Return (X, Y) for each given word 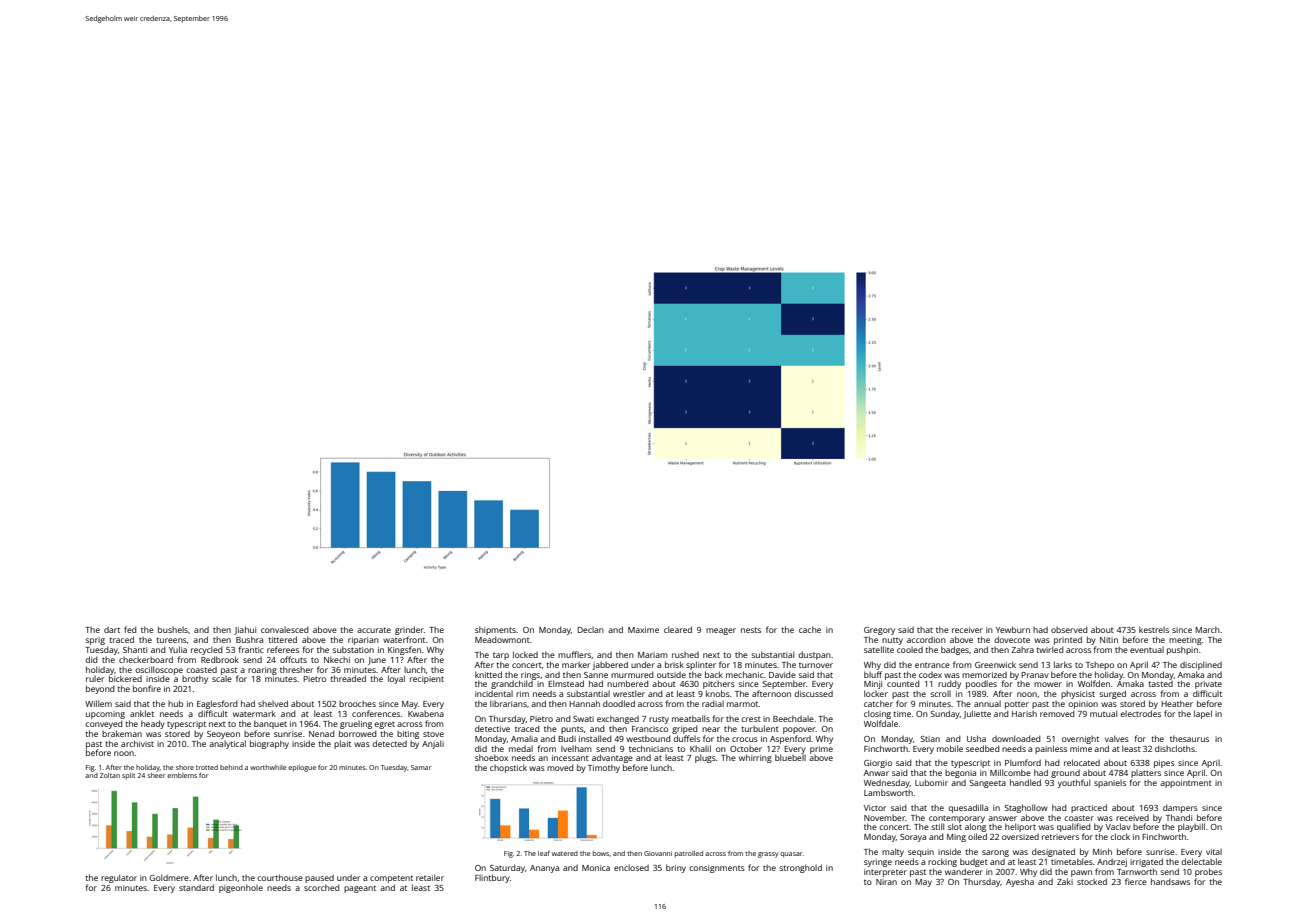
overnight (1080, 740)
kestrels (1154, 629)
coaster (1079, 818)
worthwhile (268, 767)
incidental (494, 693)
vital (1214, 852)
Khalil (700, 748)
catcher (878, 703)
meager (721, 631)
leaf (544, 853)
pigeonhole (241, 888)
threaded (348, 678)
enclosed (631, 867)
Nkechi (337, 659)
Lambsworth (888, 792)
